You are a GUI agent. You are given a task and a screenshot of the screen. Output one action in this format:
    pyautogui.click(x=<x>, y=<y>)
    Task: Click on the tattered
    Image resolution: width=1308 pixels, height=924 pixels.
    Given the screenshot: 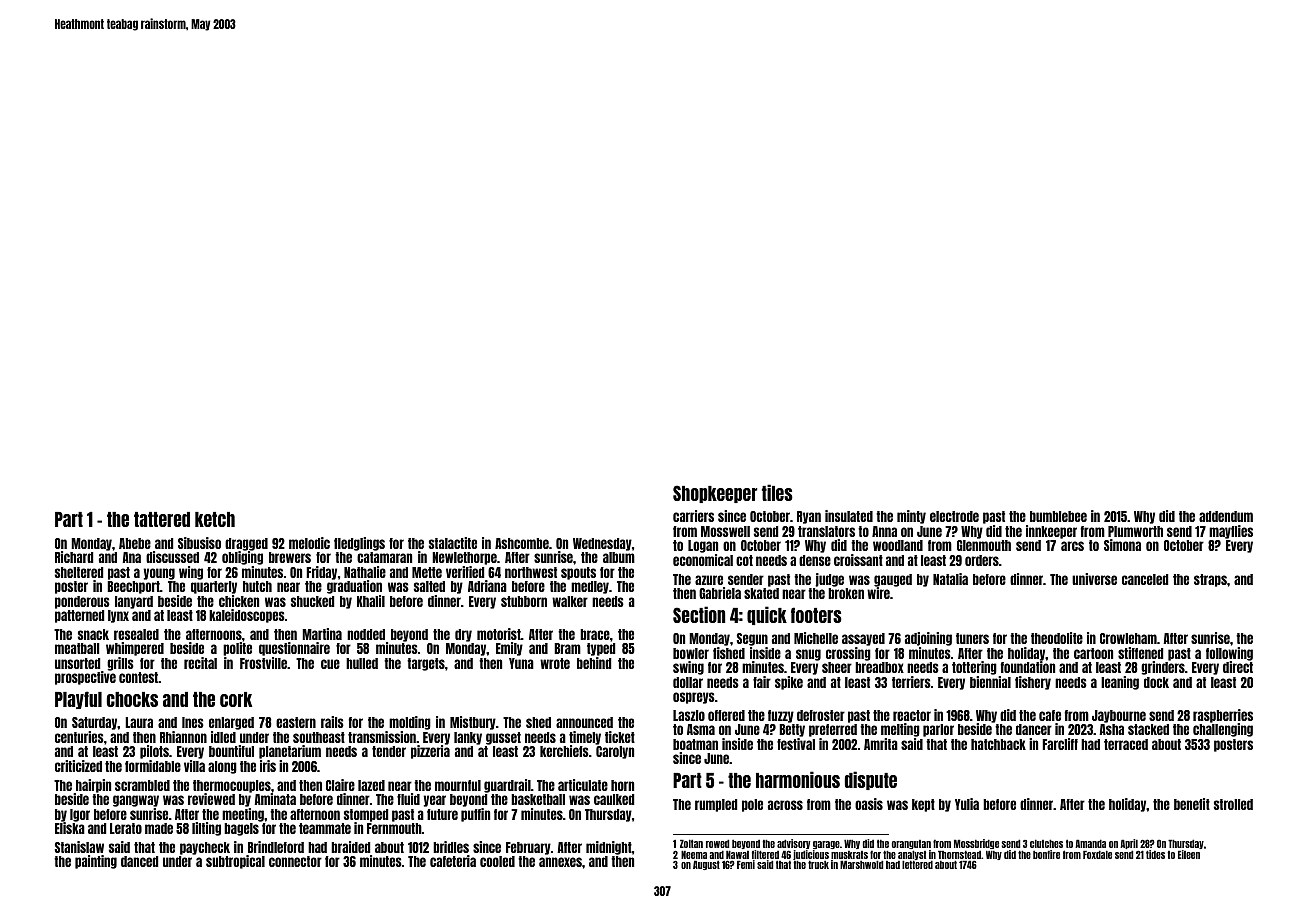 What is the action you would take?
    pyautogui.click(x=162, y=519)
